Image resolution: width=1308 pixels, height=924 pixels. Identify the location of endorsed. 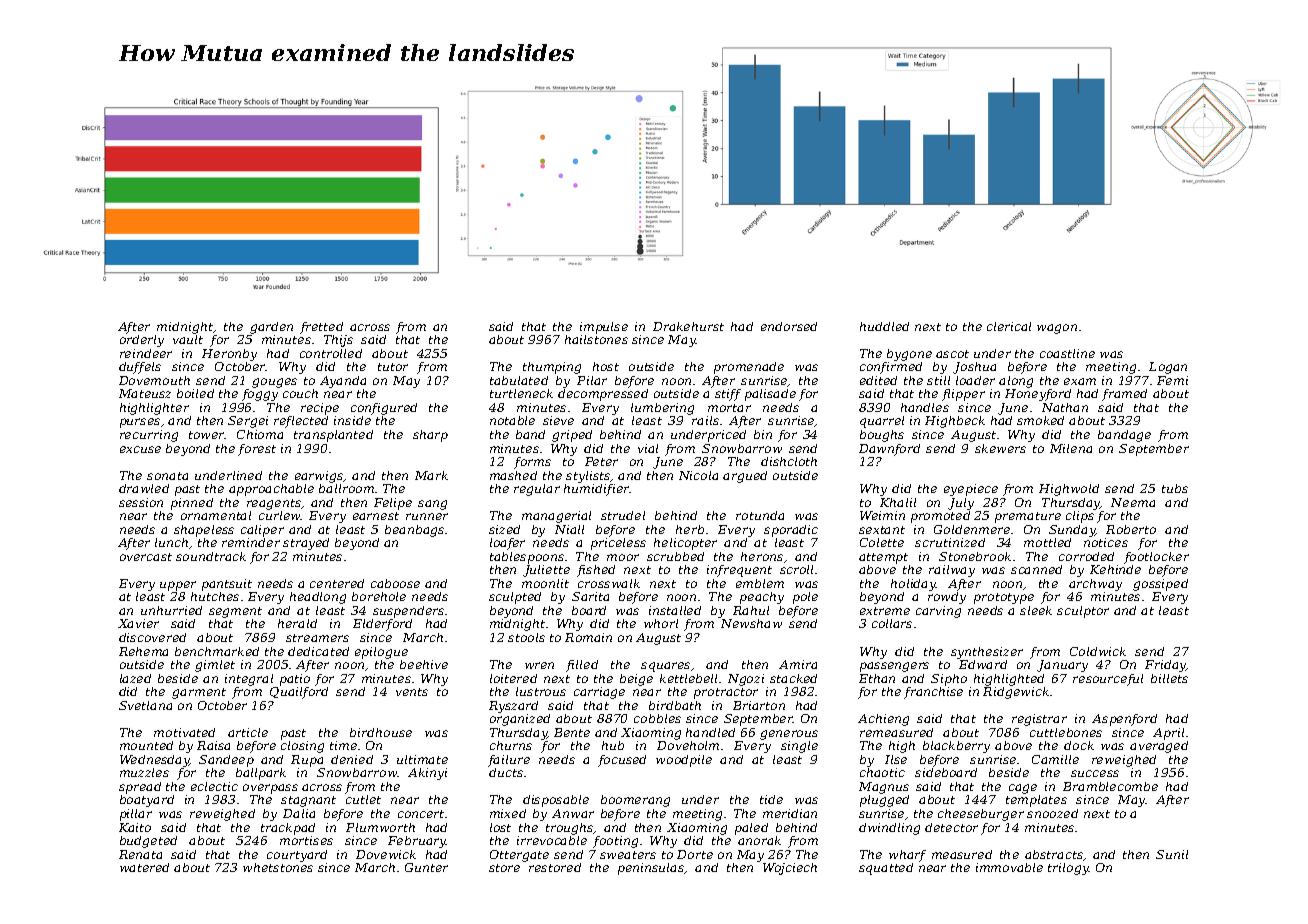
(789, 326).
